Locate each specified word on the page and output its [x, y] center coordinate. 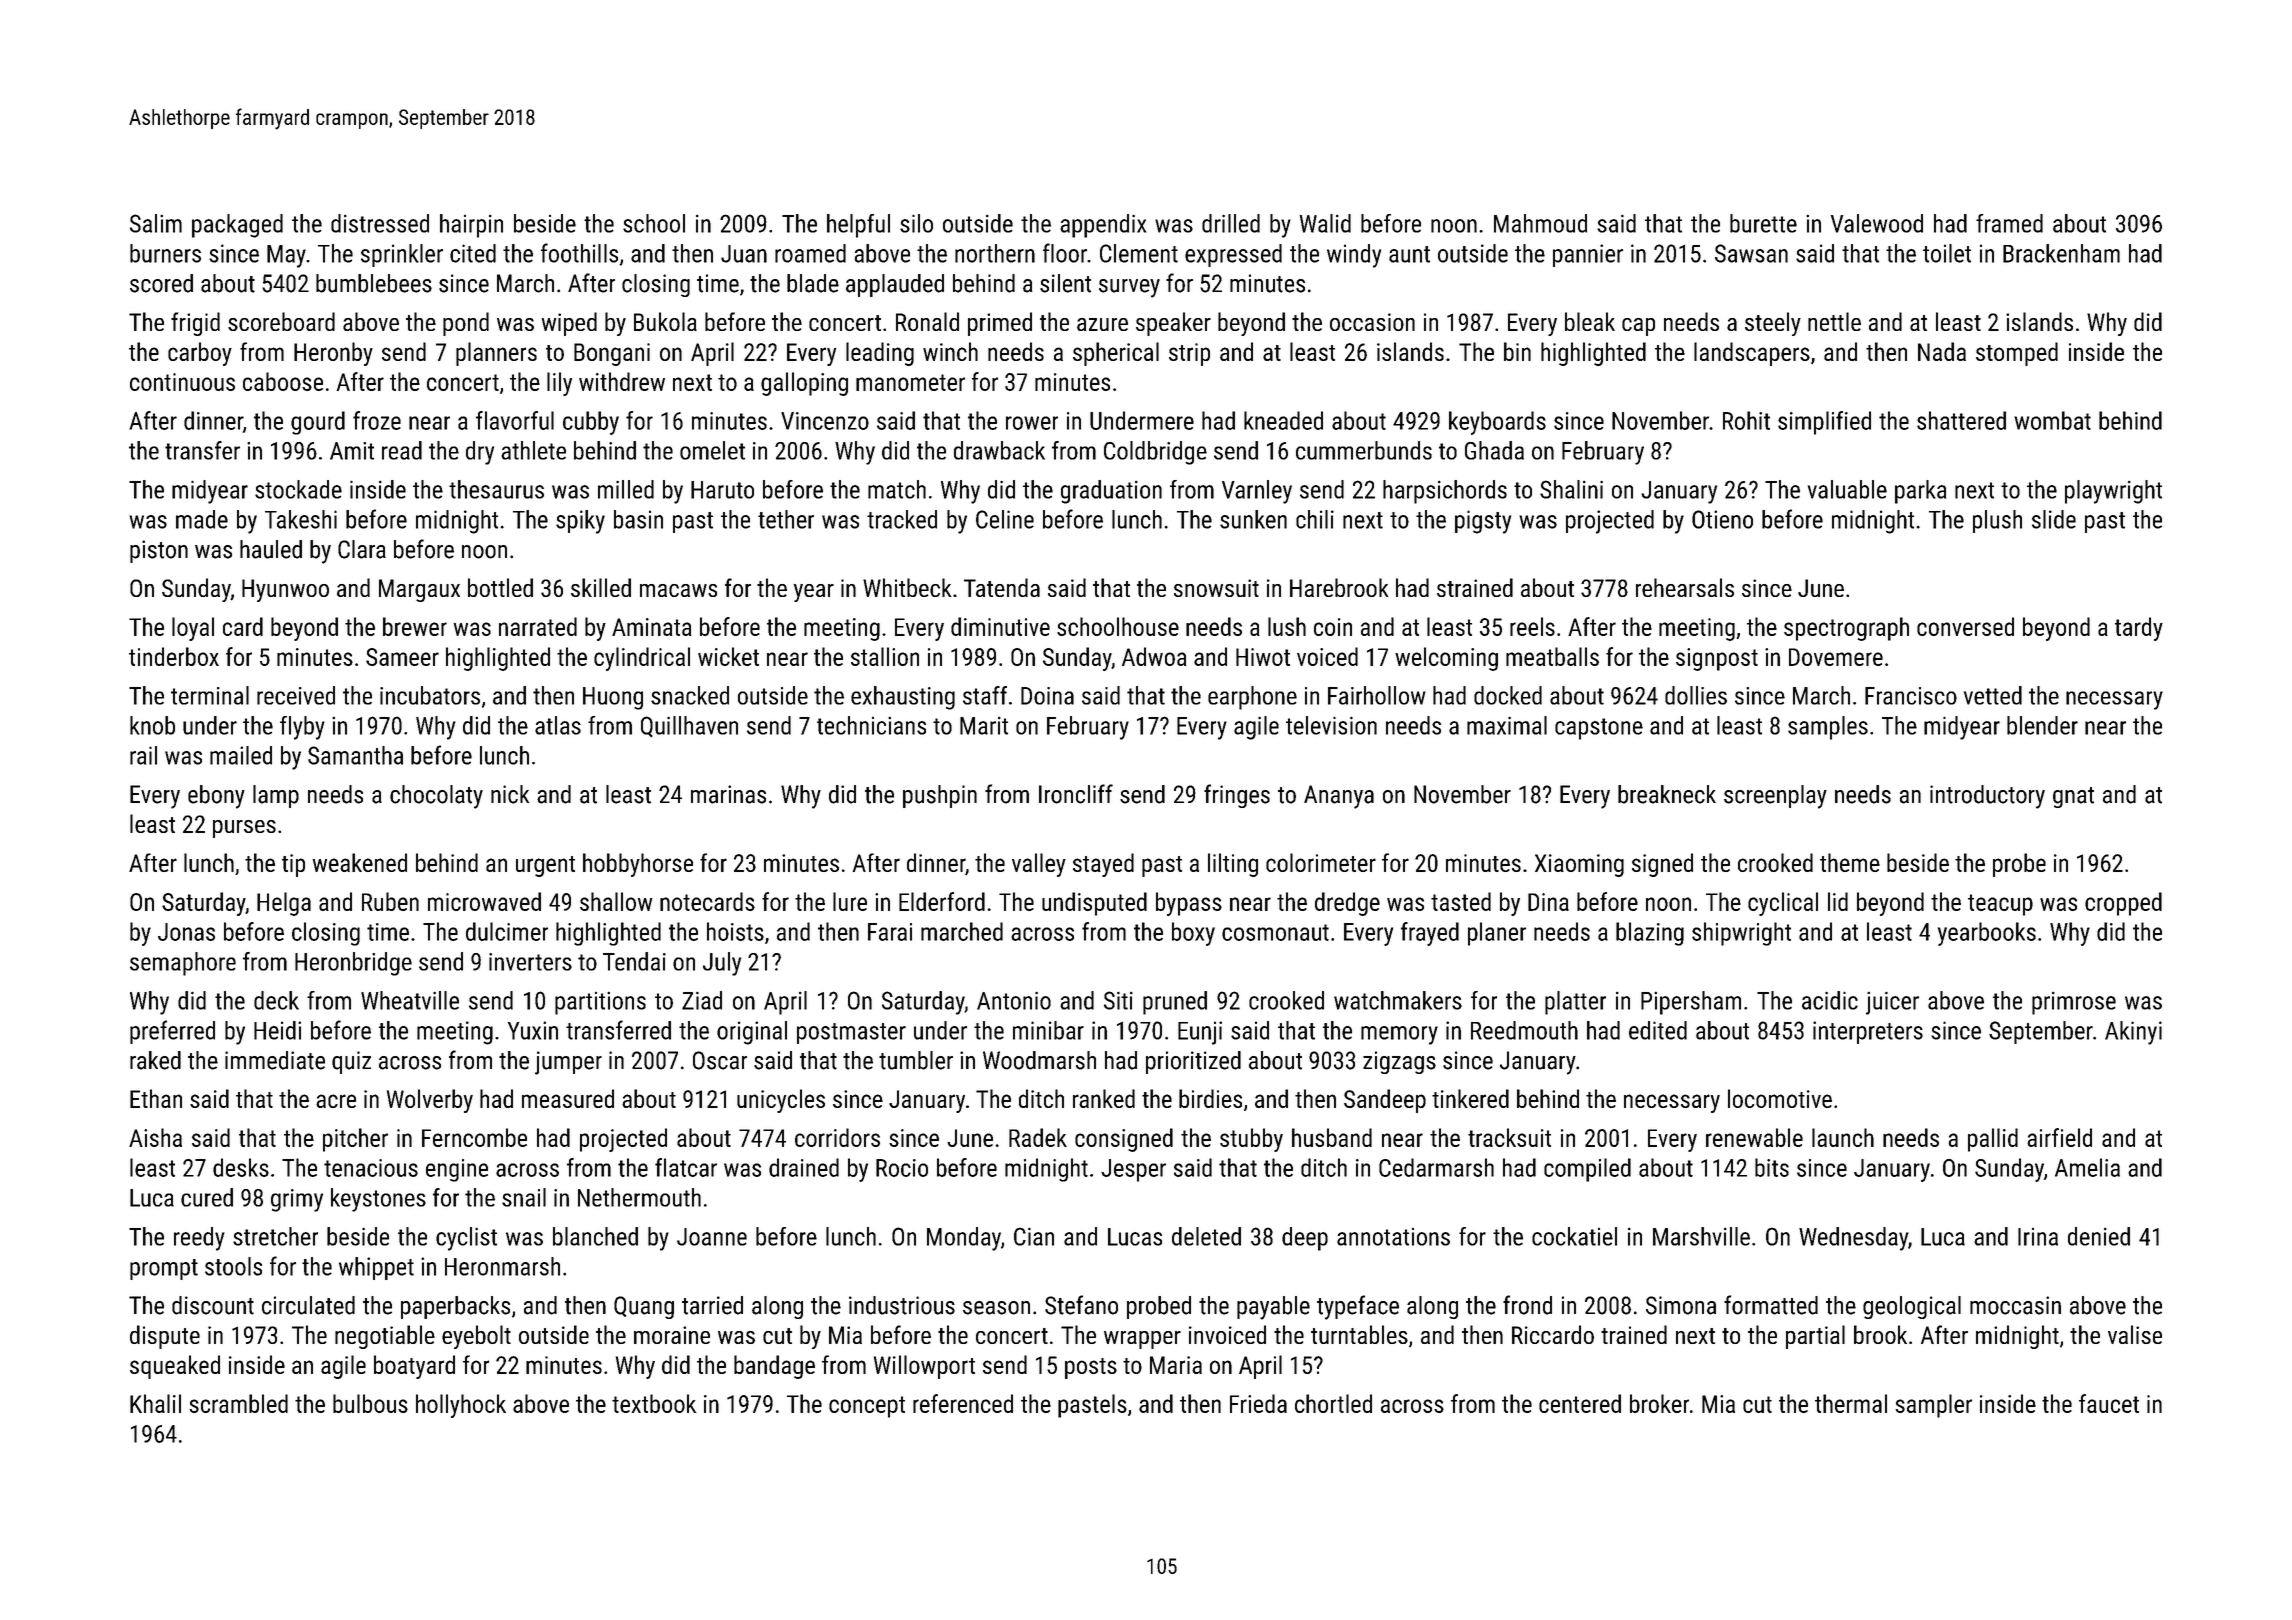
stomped [2017, 354]
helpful [858, 226]
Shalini [1571, 489]
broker [1659, 1403]
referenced [963, 1403]
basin [638, 519]
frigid [195, 324]
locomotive [1780, 1098]
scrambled [239, 1403]
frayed [1430, 934]
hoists [735, 931]
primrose [2074, 1003]
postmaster [851, 1033]
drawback [999, 450]
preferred [172, 1032]
